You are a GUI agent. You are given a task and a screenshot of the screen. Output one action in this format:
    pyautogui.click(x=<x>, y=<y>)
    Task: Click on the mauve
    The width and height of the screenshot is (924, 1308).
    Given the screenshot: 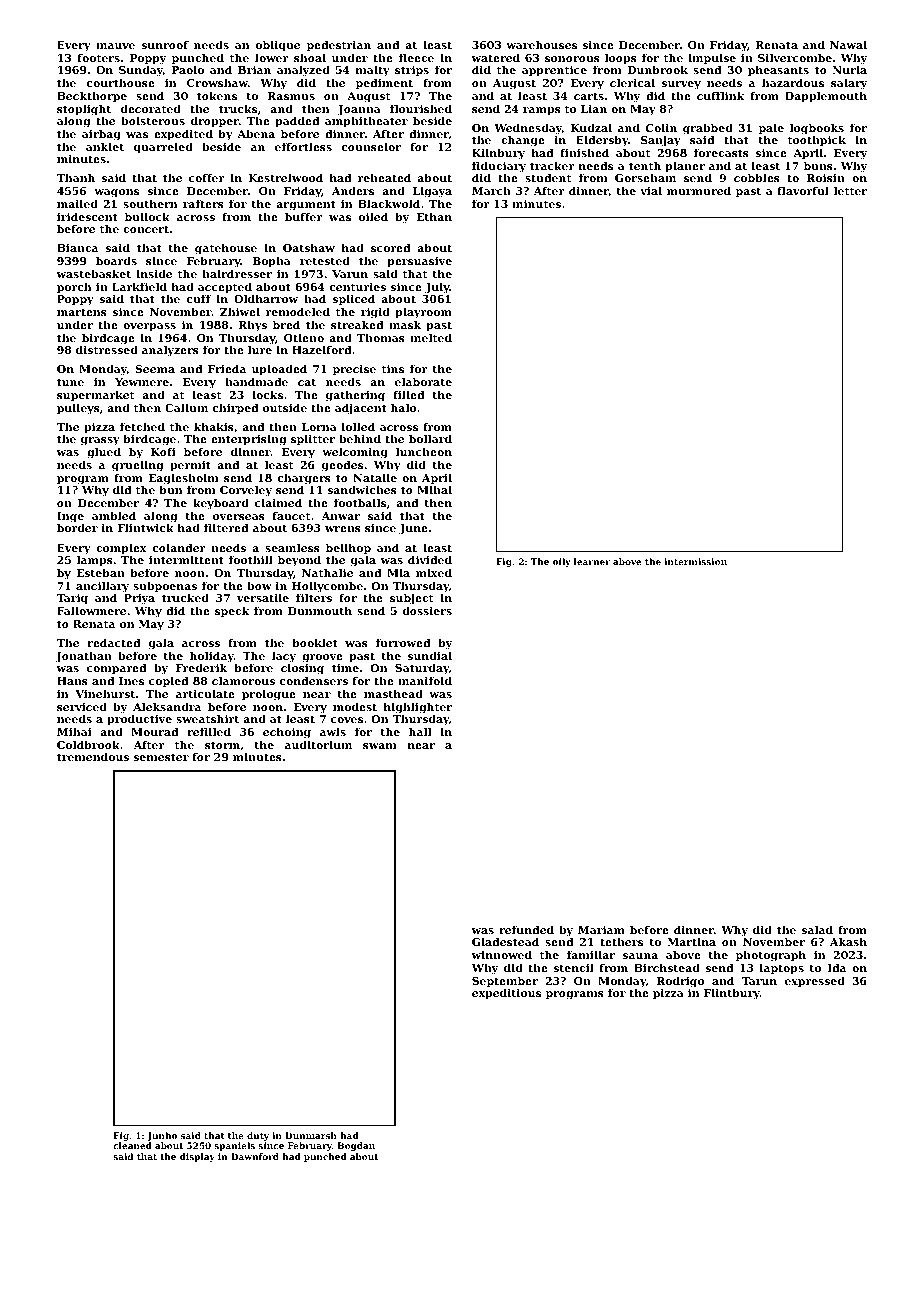 What is the action you would take?
    pyautogui.click(x=115, y=46)
